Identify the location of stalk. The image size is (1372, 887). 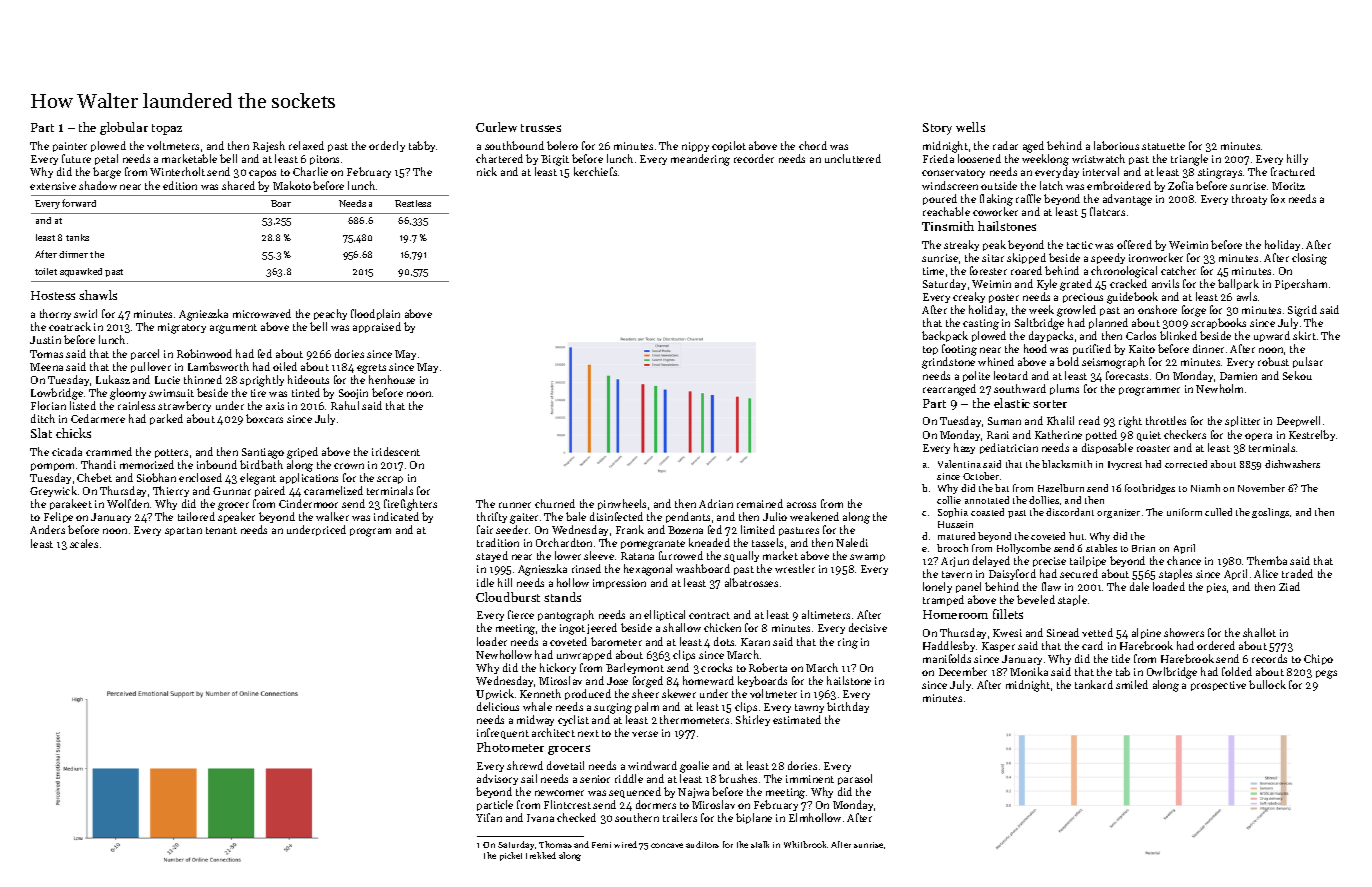
(760, 844).
